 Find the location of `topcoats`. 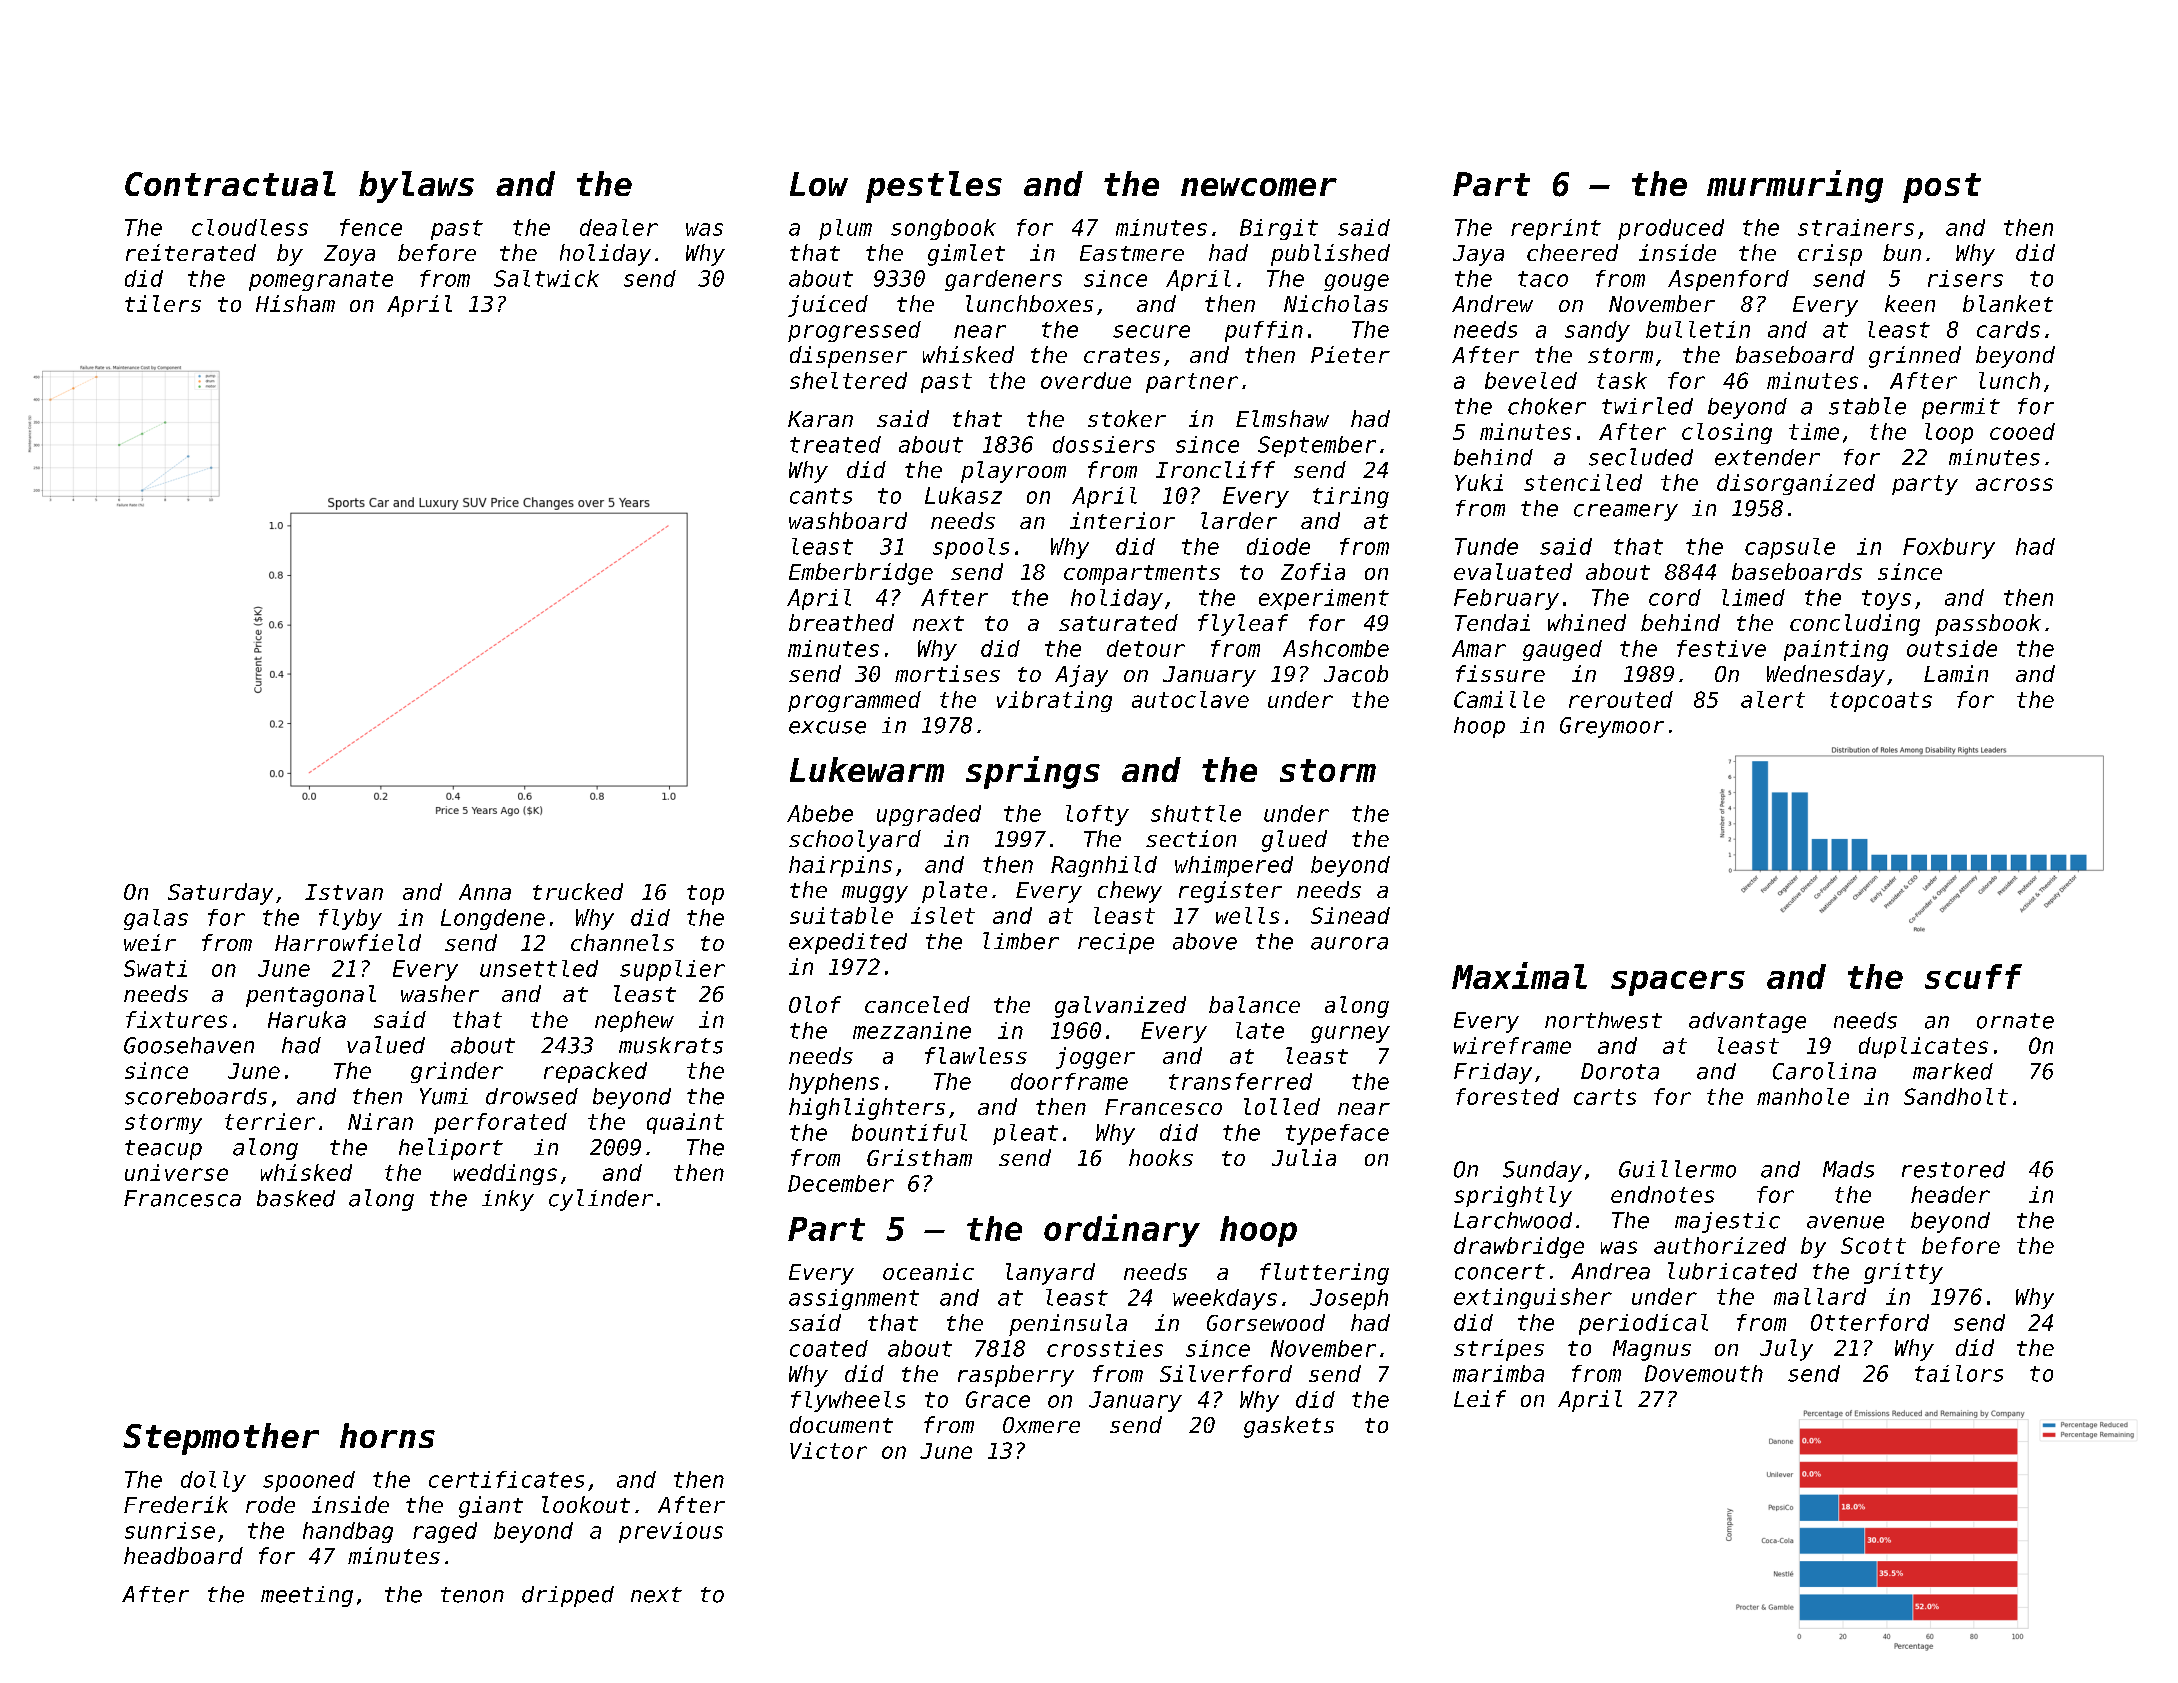

topcoats is located at coordinates (1881, 702).
